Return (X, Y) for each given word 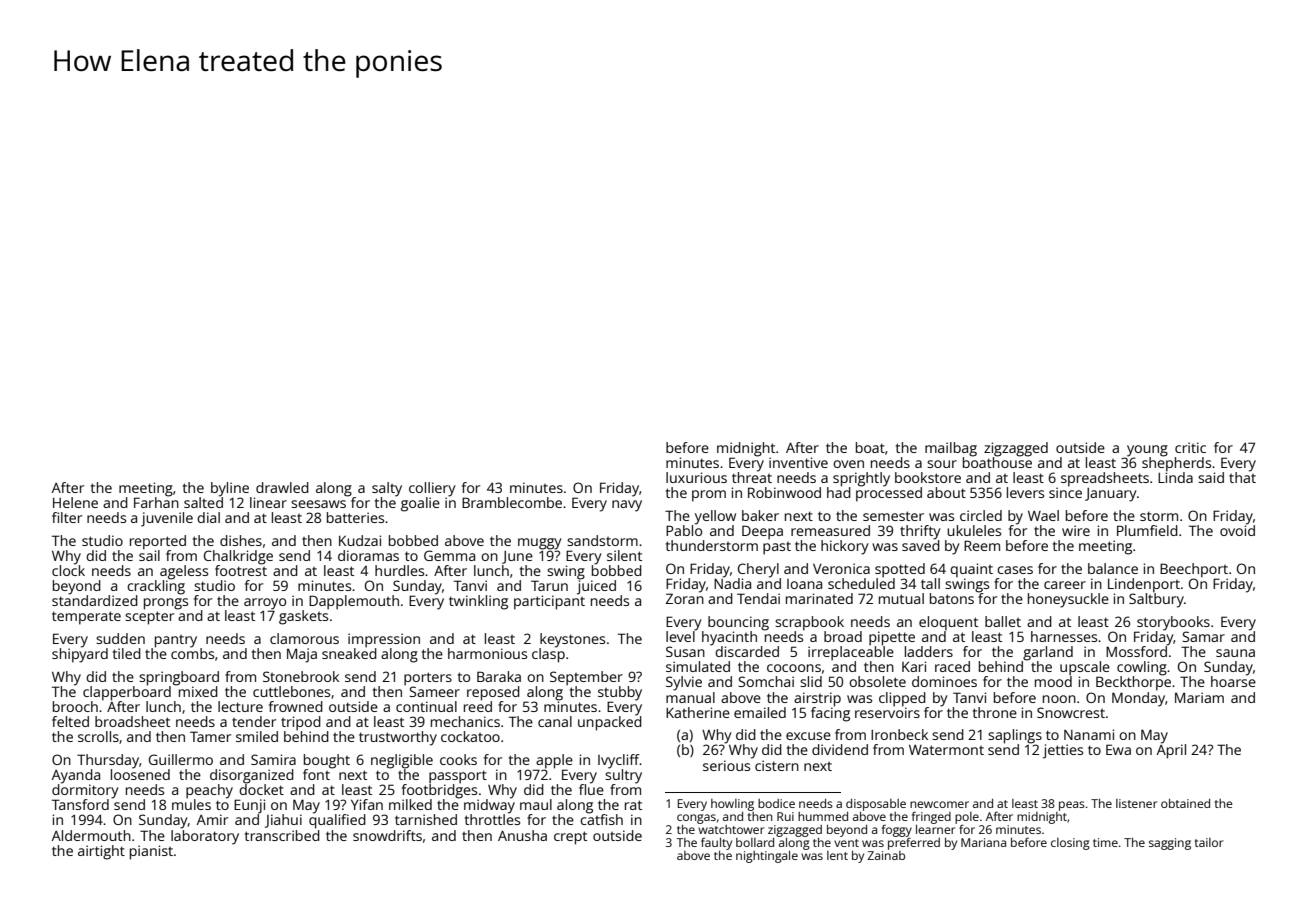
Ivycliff (619, 761)
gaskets (303, 617)
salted (203, 502)
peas (1072, 806)
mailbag (951, 449)
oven (848, 464)
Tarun (549, 585)
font (316, 774)
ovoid (1237, 530)
